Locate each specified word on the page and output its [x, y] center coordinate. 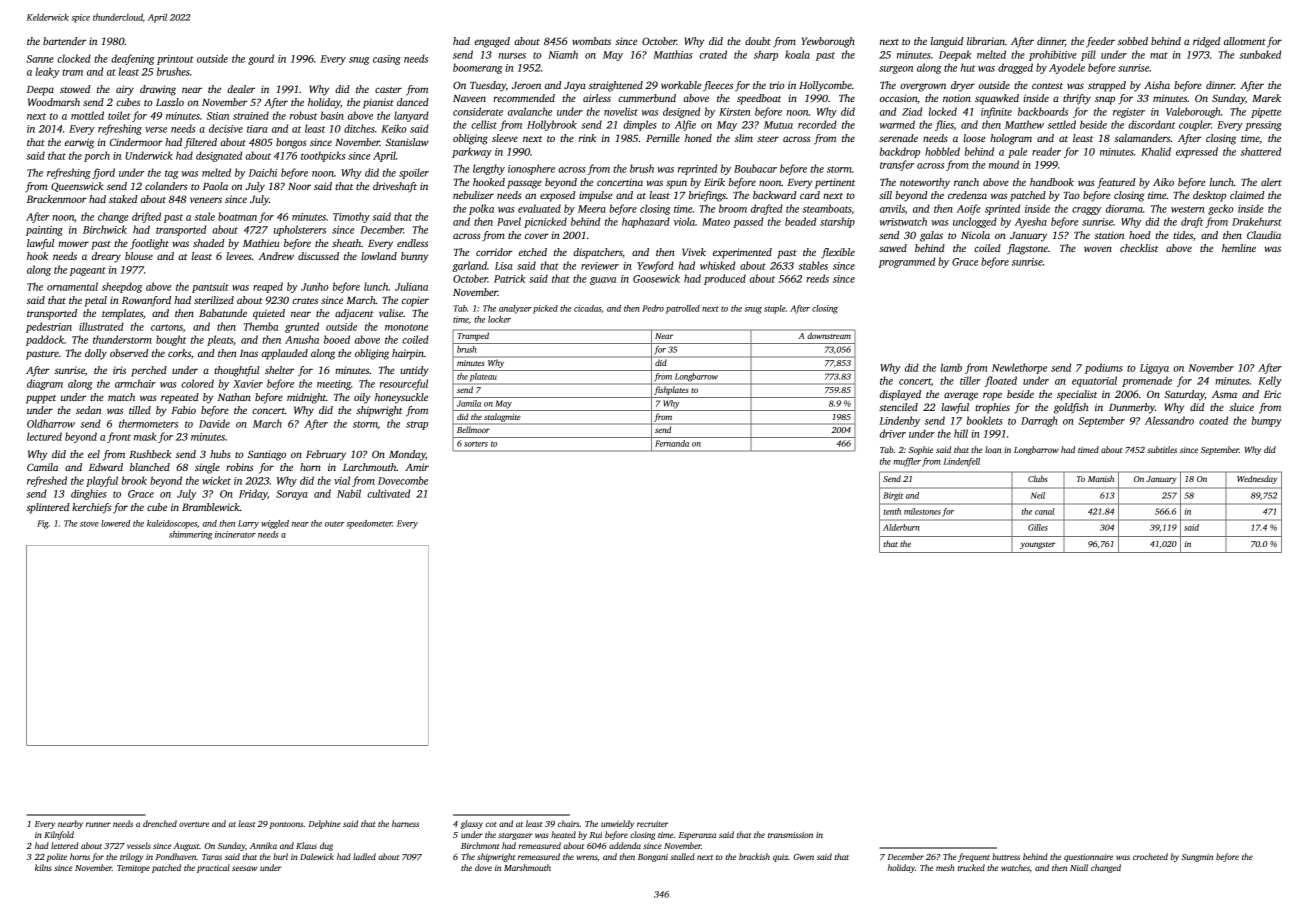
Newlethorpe [1019, 368]
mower [73, 244]
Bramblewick [211, 507]
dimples [640, 125]
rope [992, 396]
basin [332, 115]
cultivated [388, 493]
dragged [1015, 68]
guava [603, 281]
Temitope [133, 869]
